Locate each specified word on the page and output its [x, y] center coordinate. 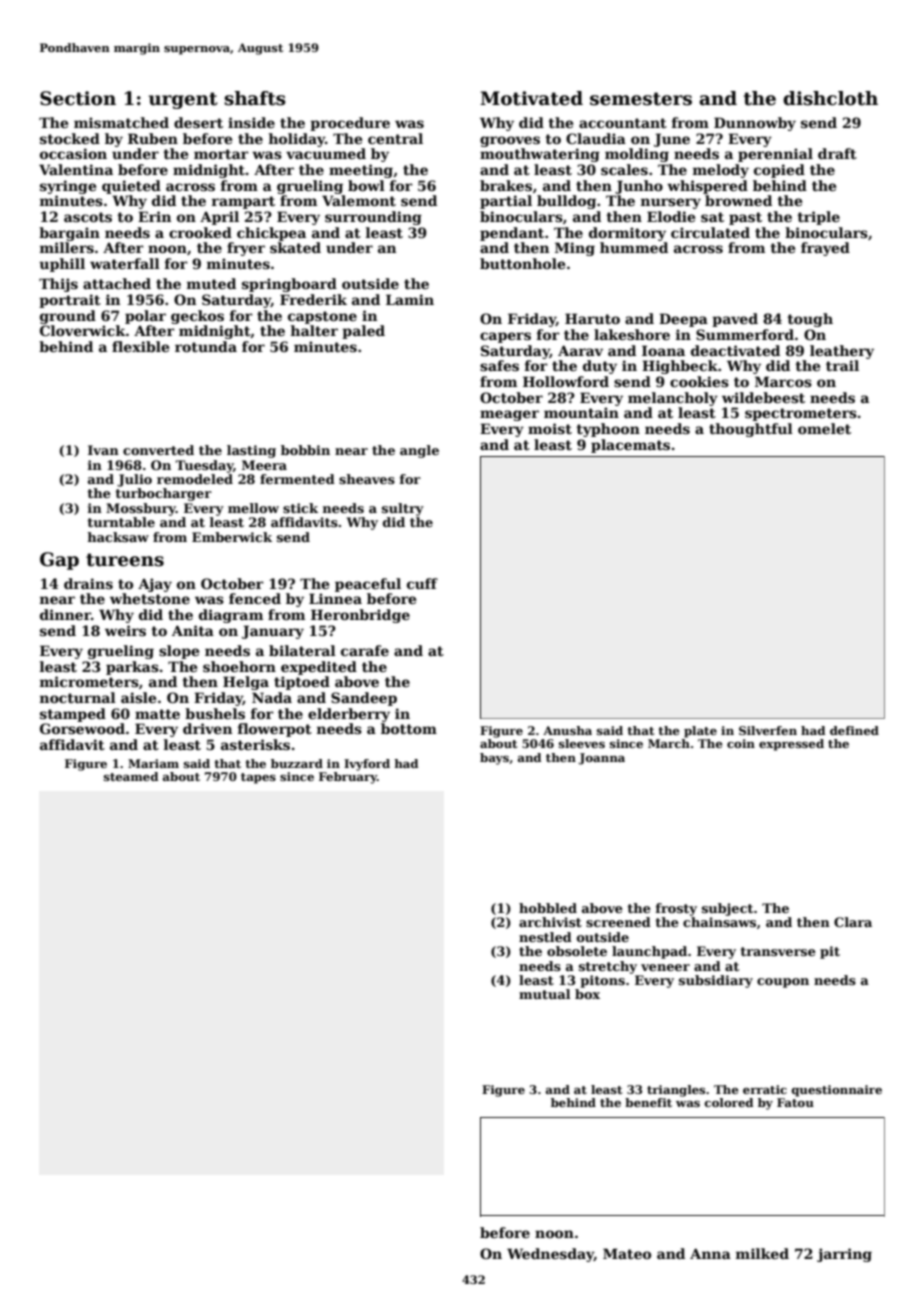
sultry [403, 509]
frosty [676, 909]
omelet [824, 428]
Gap [59, 561]
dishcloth [830, 98]
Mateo [627, 1253]
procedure [350, 124]
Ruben [153, 138]
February [348, 778]
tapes [258, 778]
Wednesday [550, 1255]
